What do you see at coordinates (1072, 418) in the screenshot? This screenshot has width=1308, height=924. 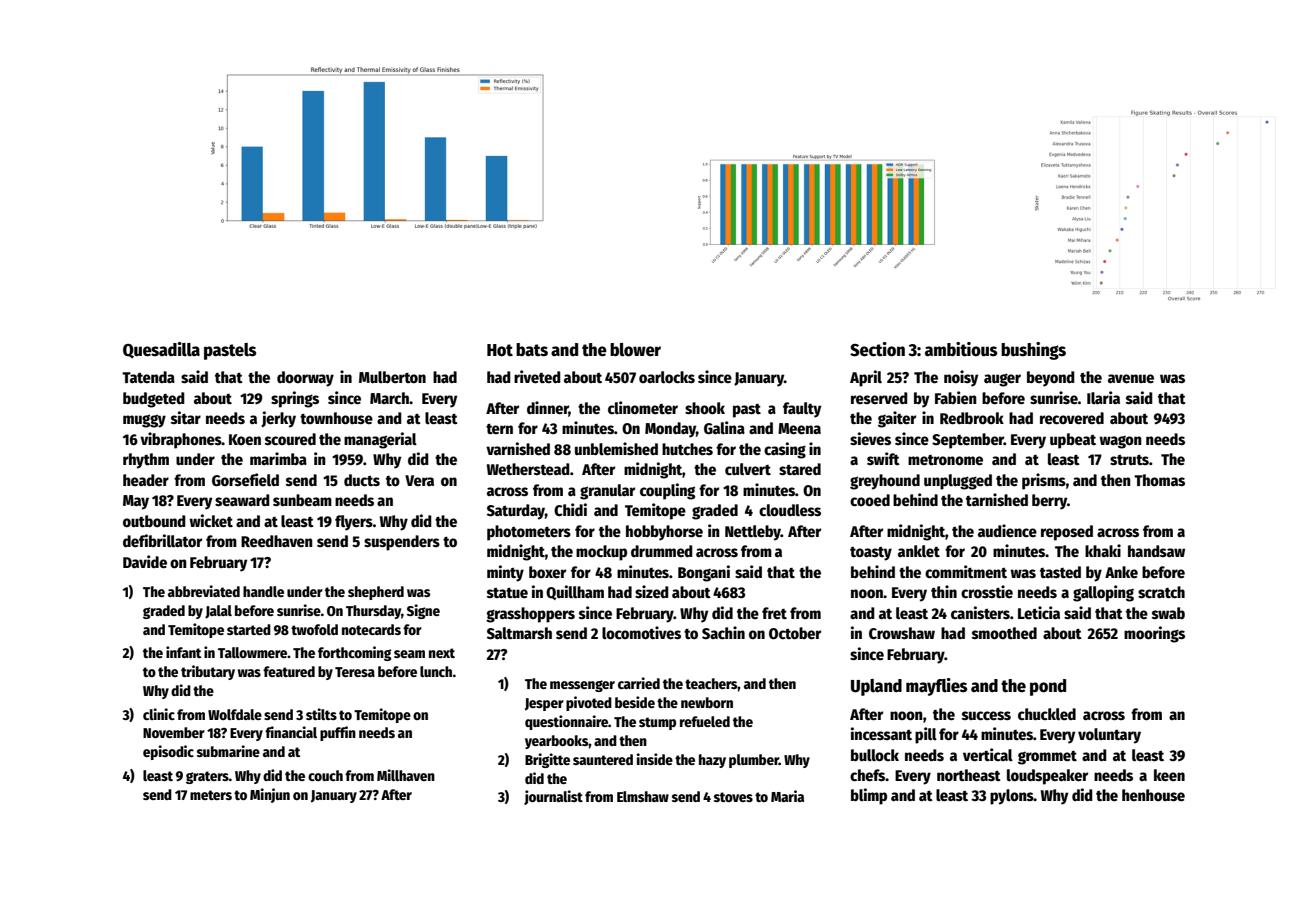 I see `recovered` at bounding box center [1072, 418].
